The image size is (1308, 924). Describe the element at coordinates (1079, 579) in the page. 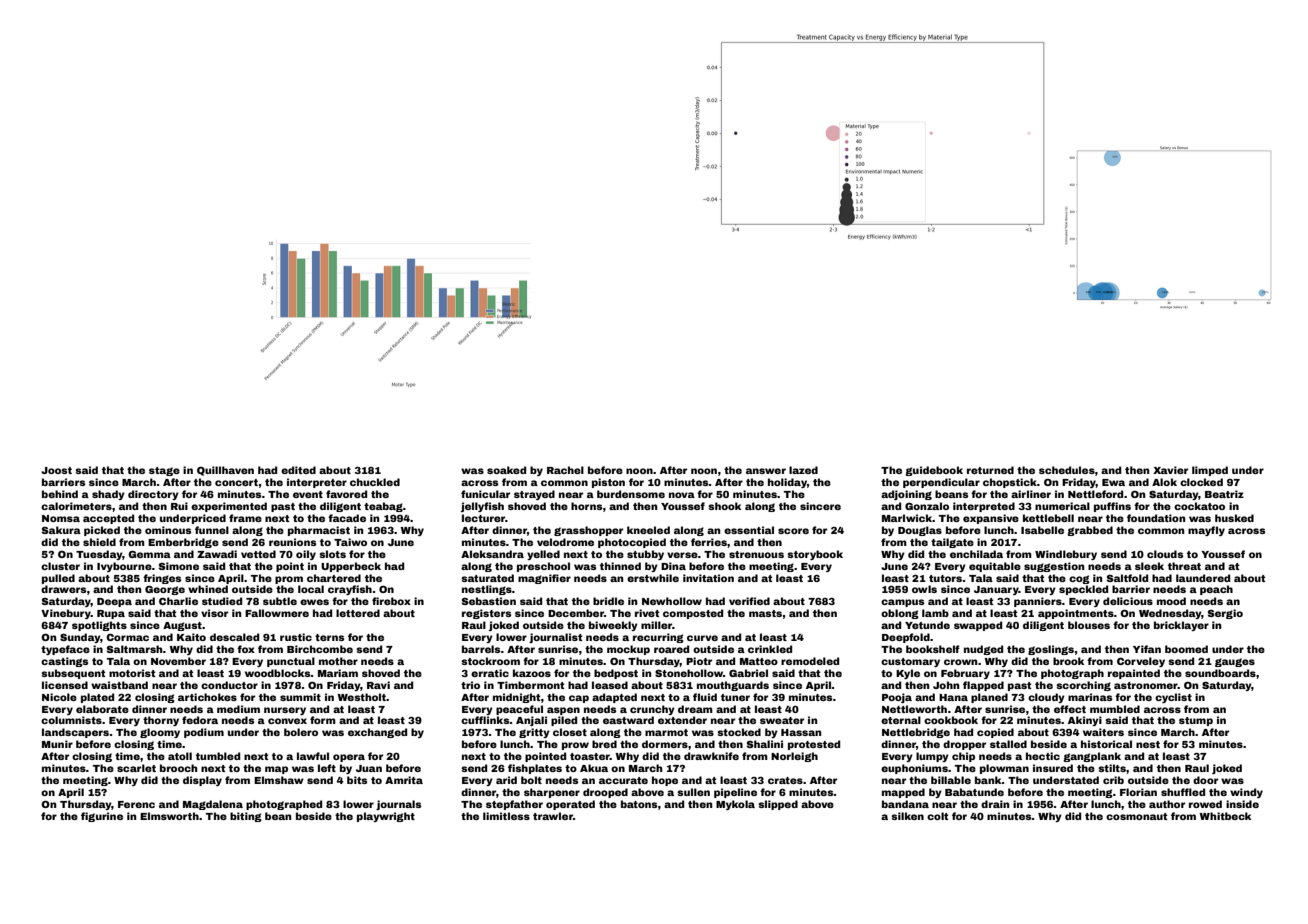

I see `cog` at that location.
